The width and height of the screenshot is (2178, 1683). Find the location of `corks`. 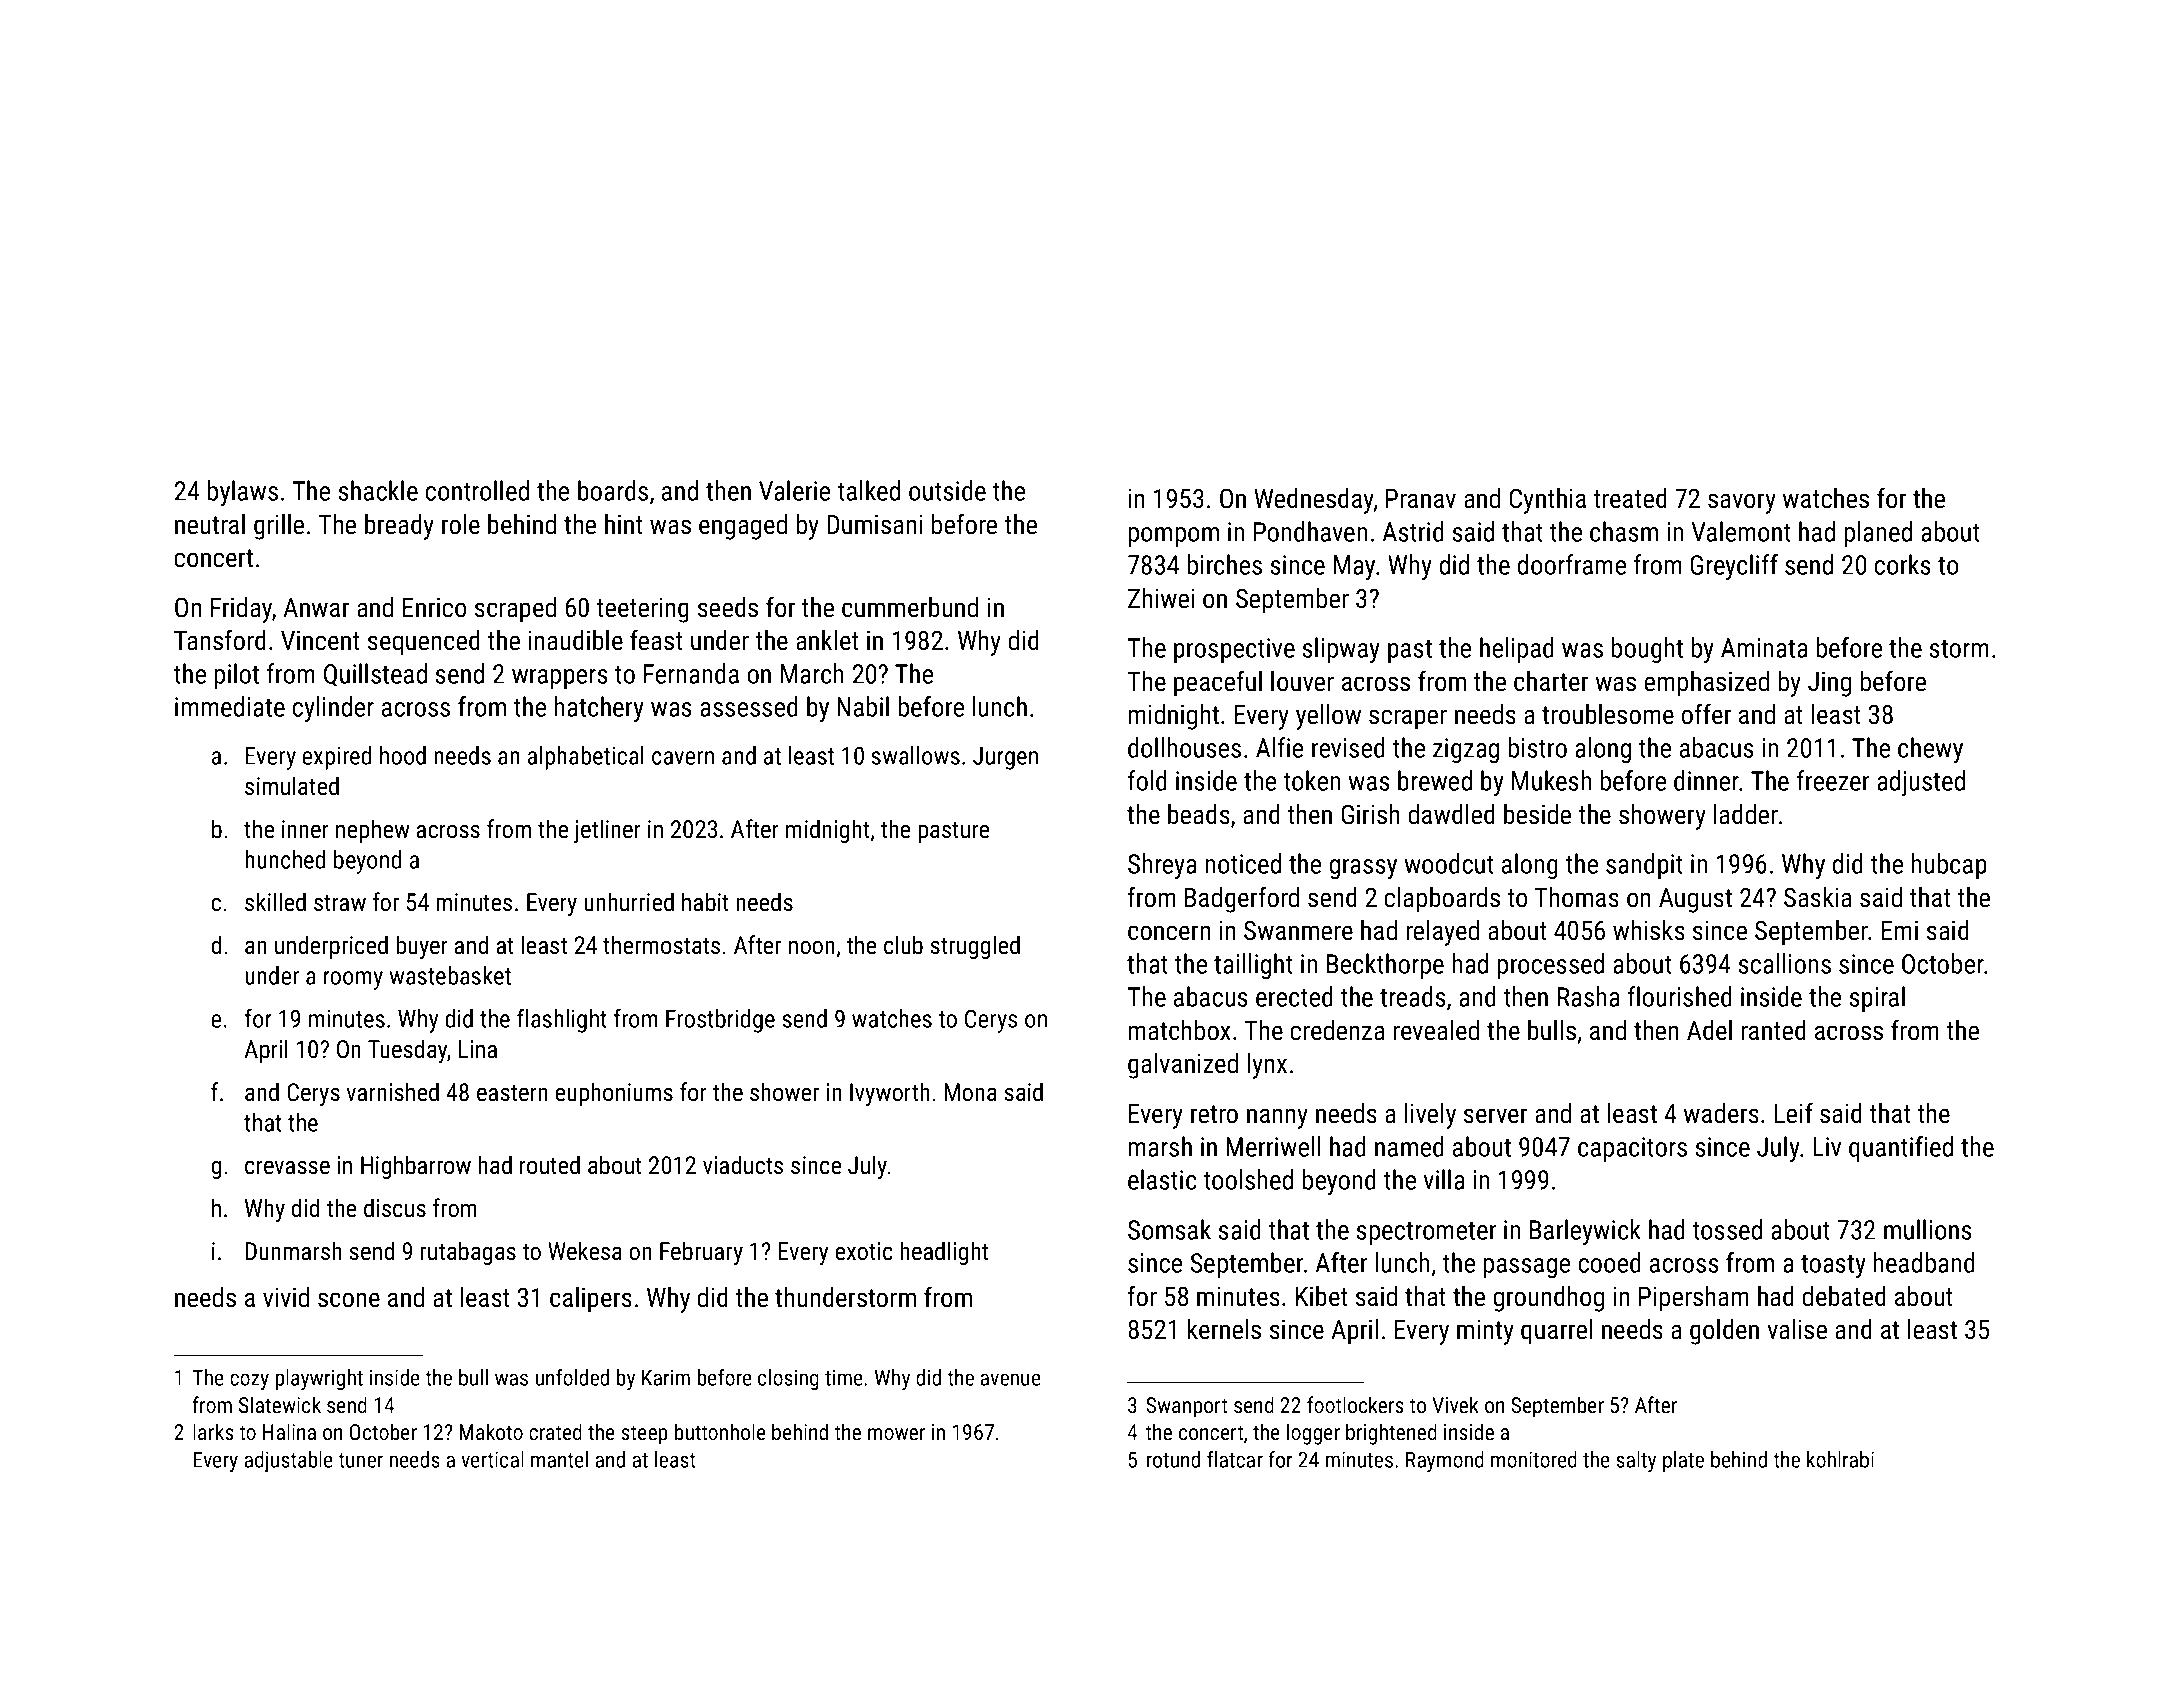

corks is located at coordinates (1903, 564).
